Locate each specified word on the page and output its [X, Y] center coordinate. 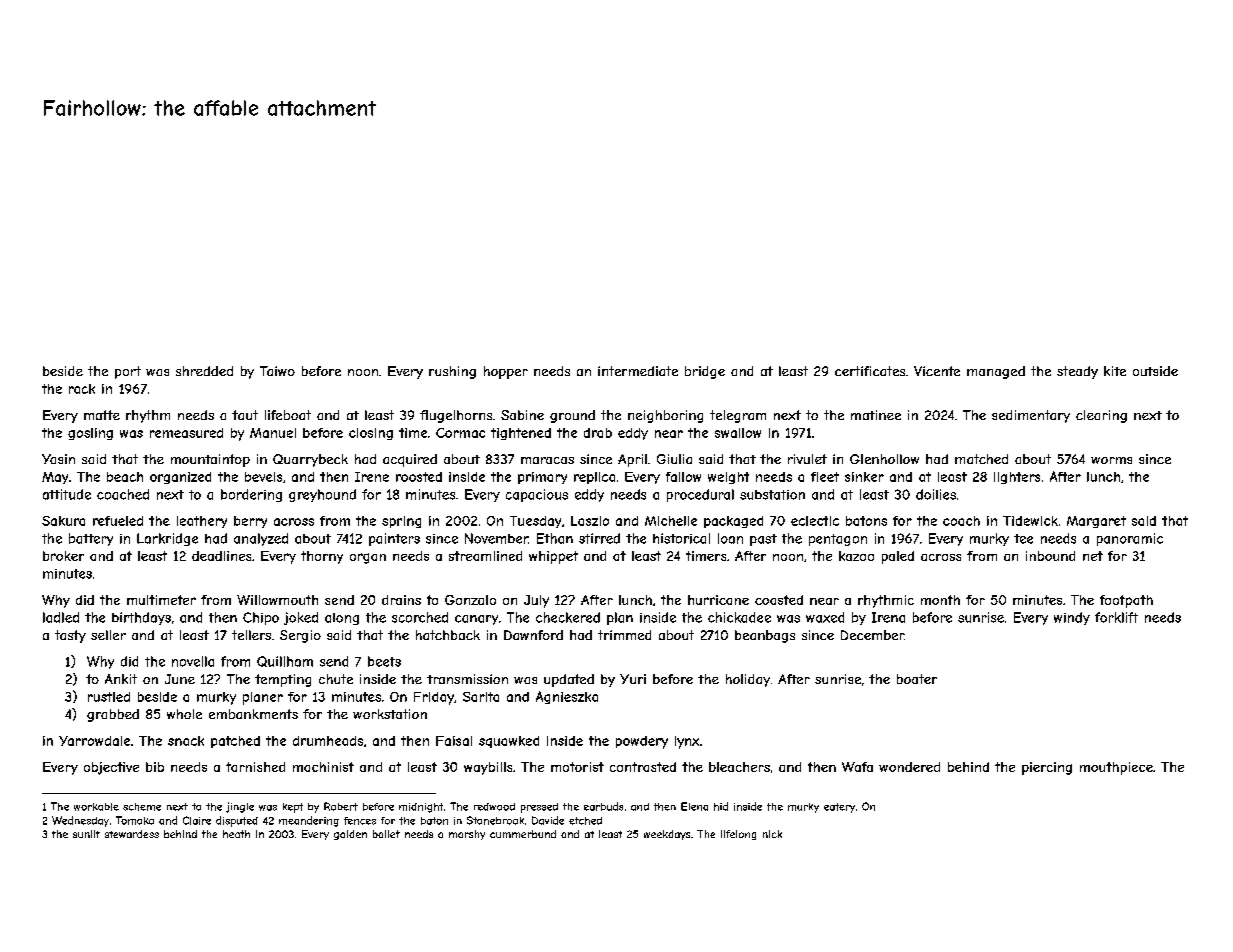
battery [91, 539]
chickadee [739, 617]
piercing [1047, 768]
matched [981, 459]
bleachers [739, 767]
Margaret [1096, 522]
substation [772, 495]
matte [102, 415]
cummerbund [523, 834]
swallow [738, 433]
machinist [323, 767]
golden [350, 835]
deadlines [221, 556]
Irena [888, 617]
